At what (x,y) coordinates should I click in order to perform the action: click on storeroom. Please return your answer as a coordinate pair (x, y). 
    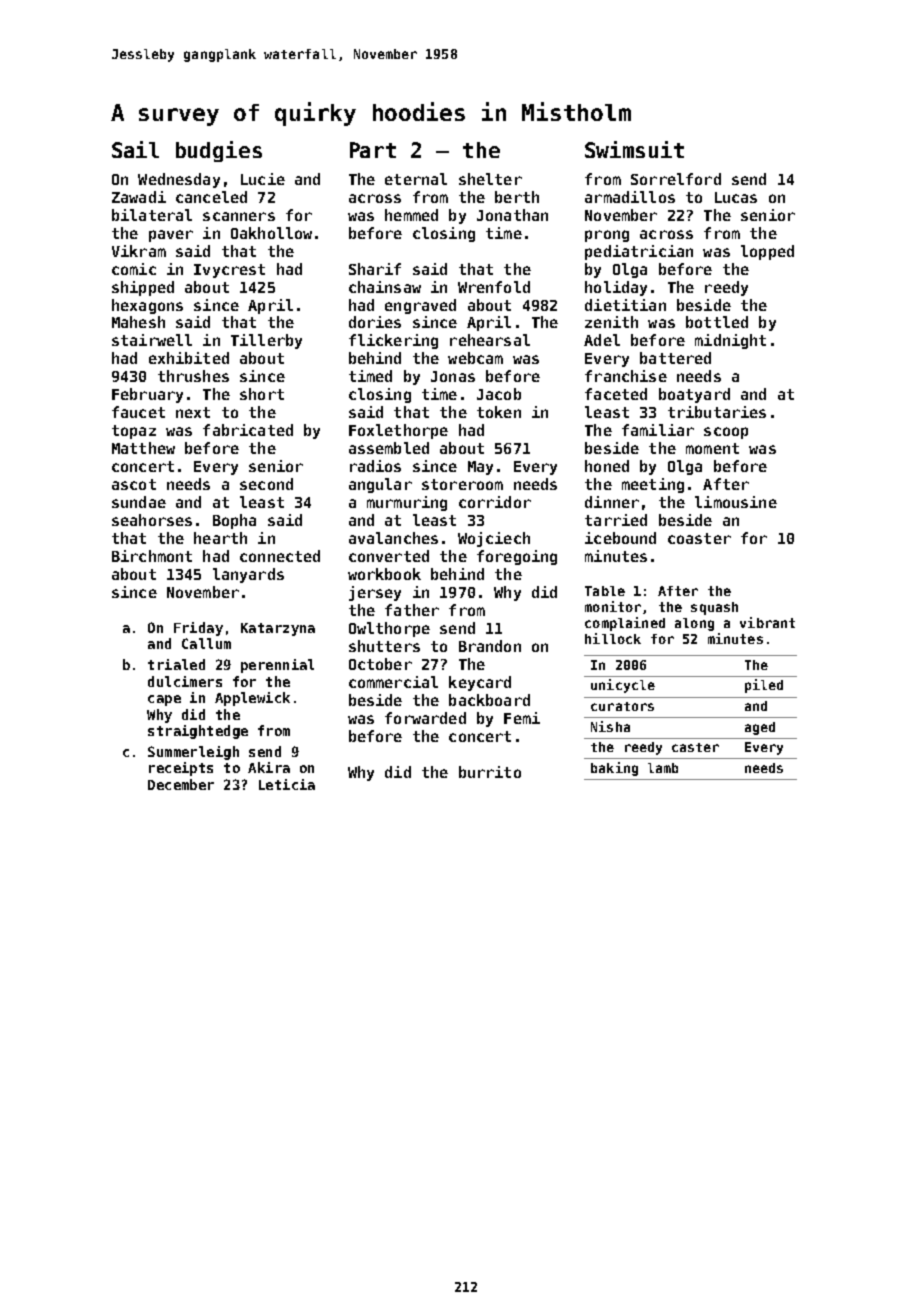
    Looking at the image, I should click on (462, 484).
